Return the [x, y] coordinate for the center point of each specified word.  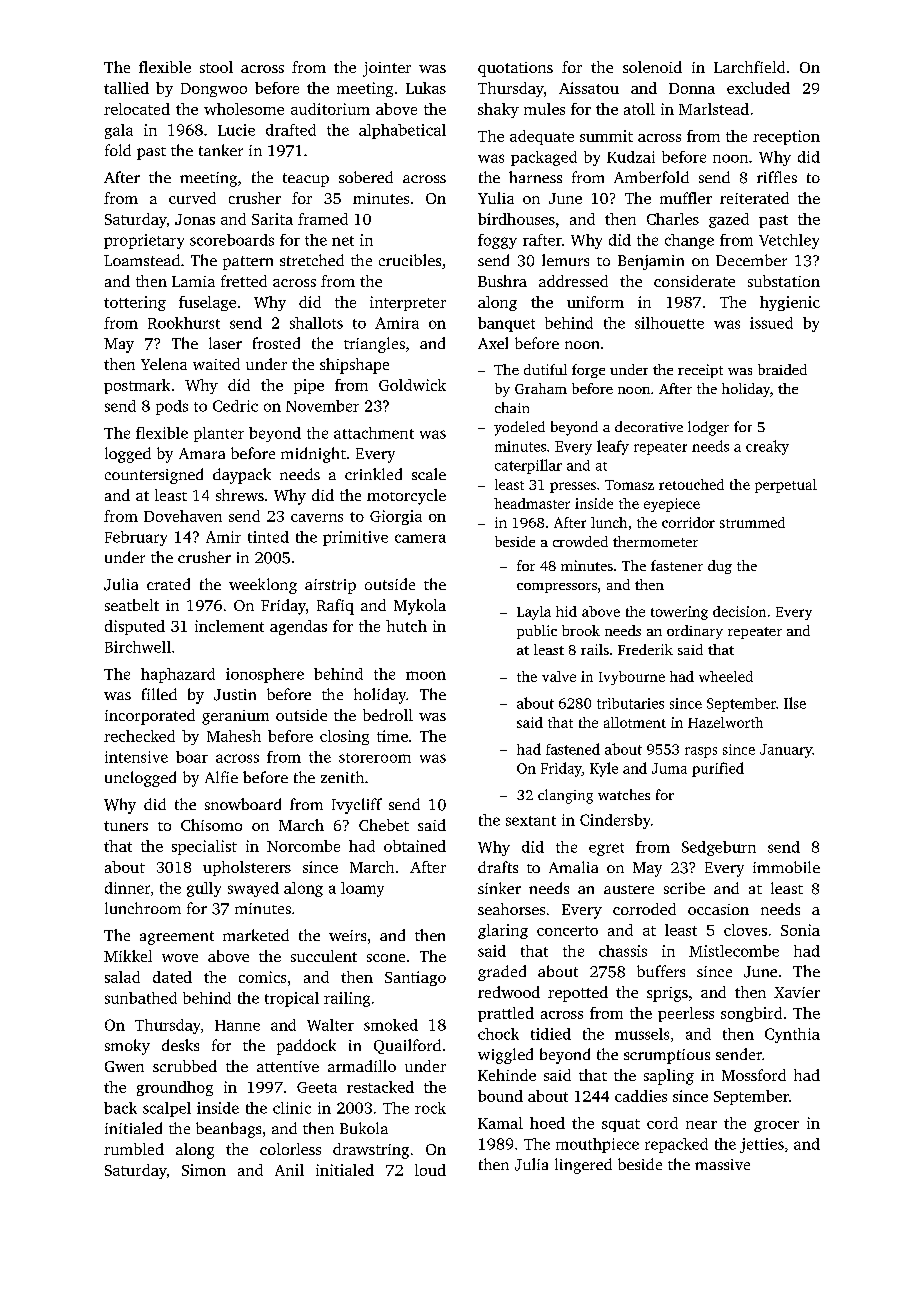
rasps [701, 752]
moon [426, 675]
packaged [544, 158]
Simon [204, 1170]
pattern [248, 263]
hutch [406, 626]
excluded [758, 88]
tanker [221, 150]
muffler [686, 198]
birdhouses [516, 219]
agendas [298, 627]
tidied [551, 1034]
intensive [136, 757]
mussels [642, 1034]
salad [122, 977]
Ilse [795, 703]
